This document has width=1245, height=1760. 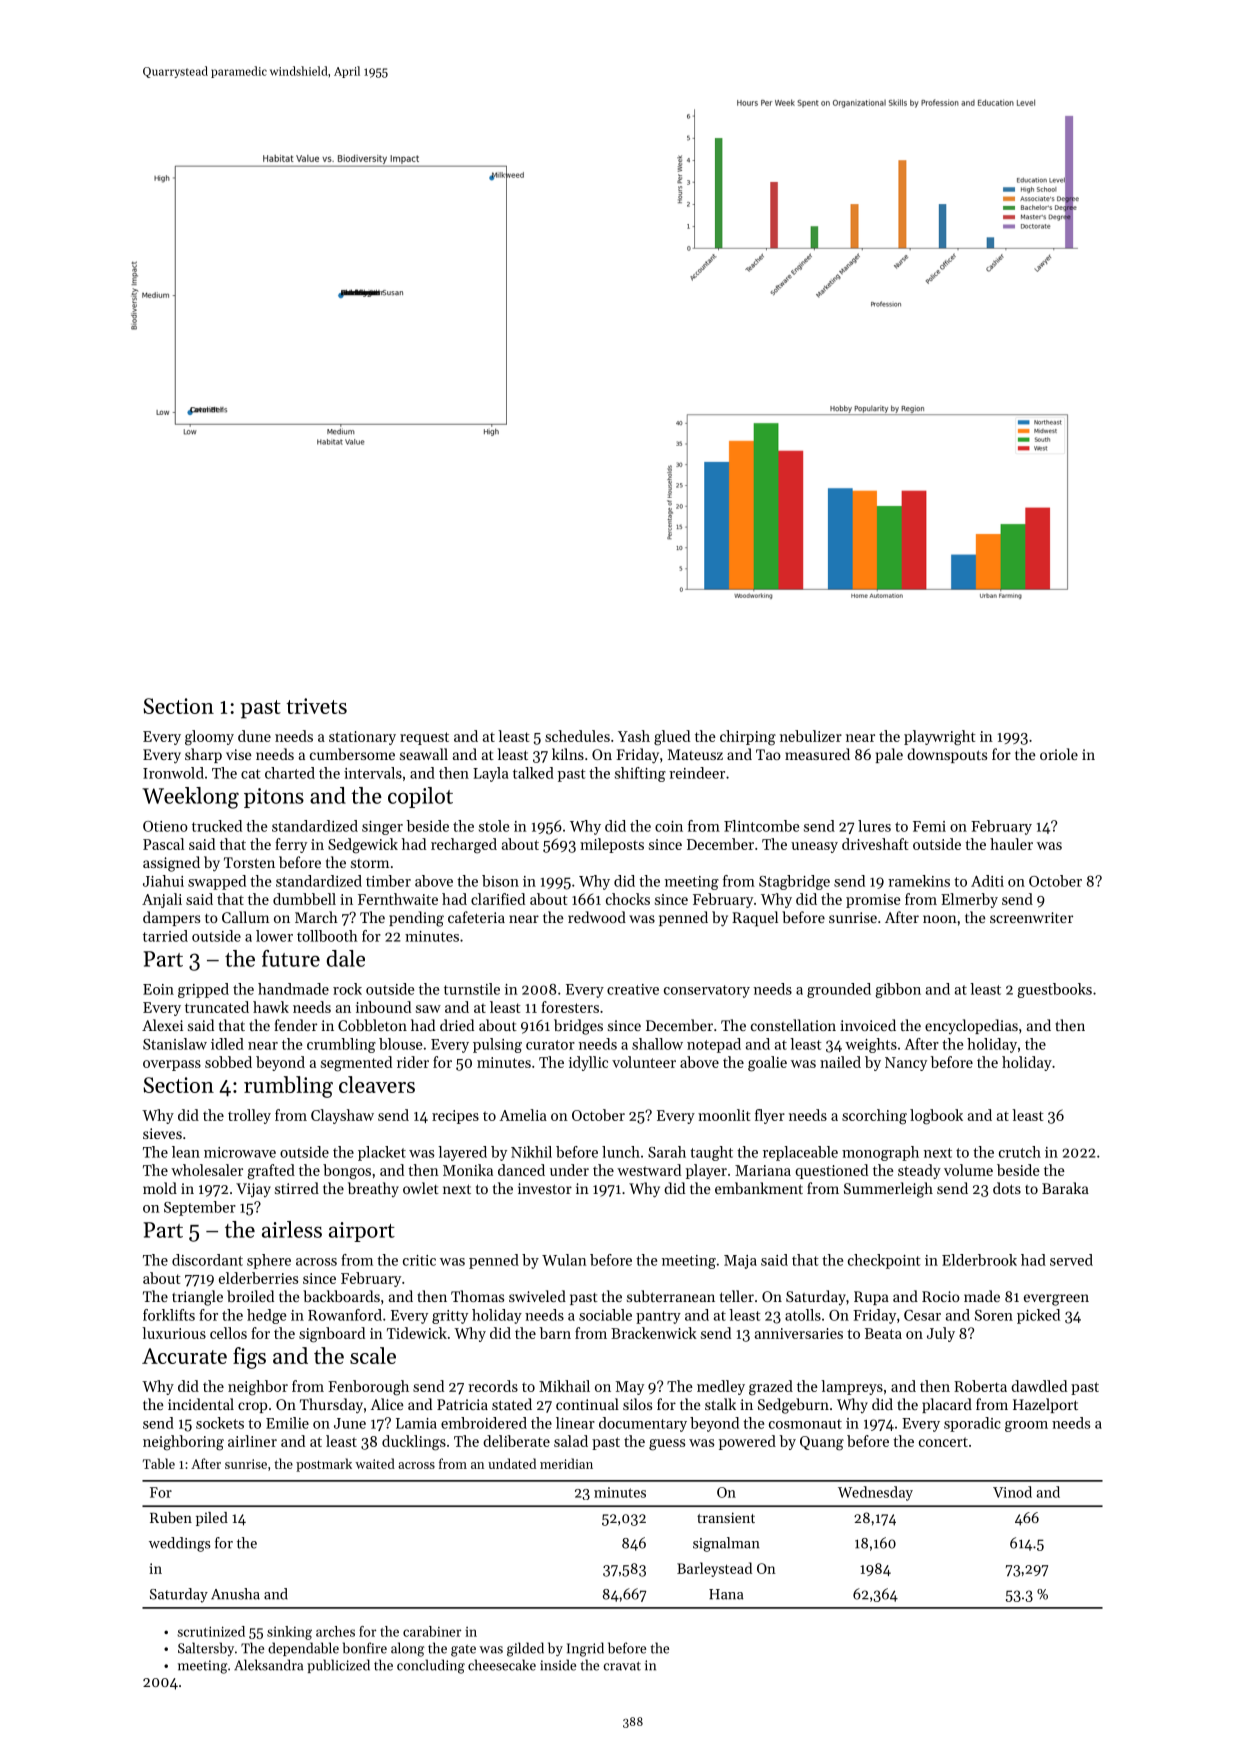 I want to click on piled, so click(x=212, y=1519).
